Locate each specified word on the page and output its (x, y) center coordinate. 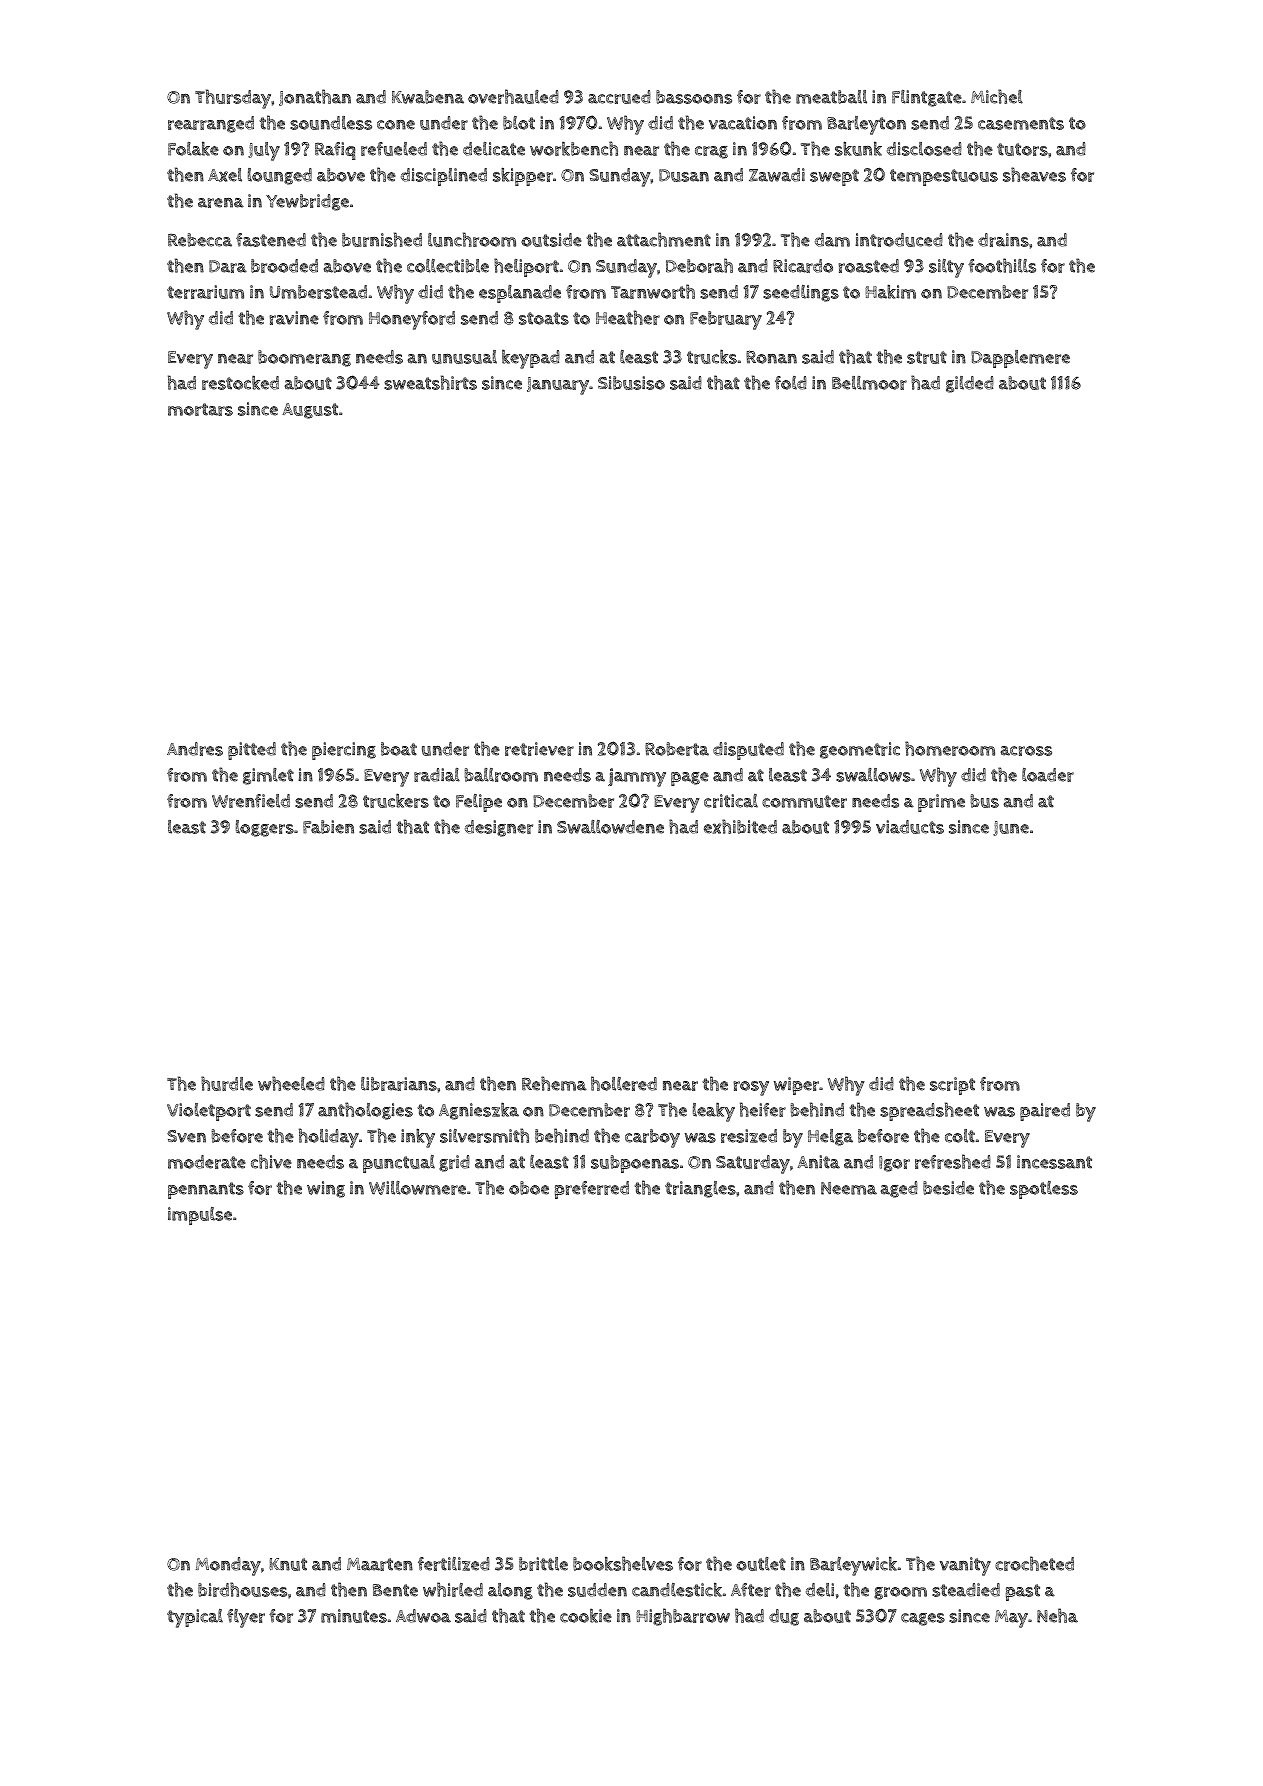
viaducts (910, 827)
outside (551, 240)
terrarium (205, 292)
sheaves (1034, 174)
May (1011, 1619)
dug (784, 1617)
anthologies (365, 1111)
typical (195, 1618)
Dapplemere (1020, 359)
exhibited (740, 826)
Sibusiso (631, 383)
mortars (200, 409)
